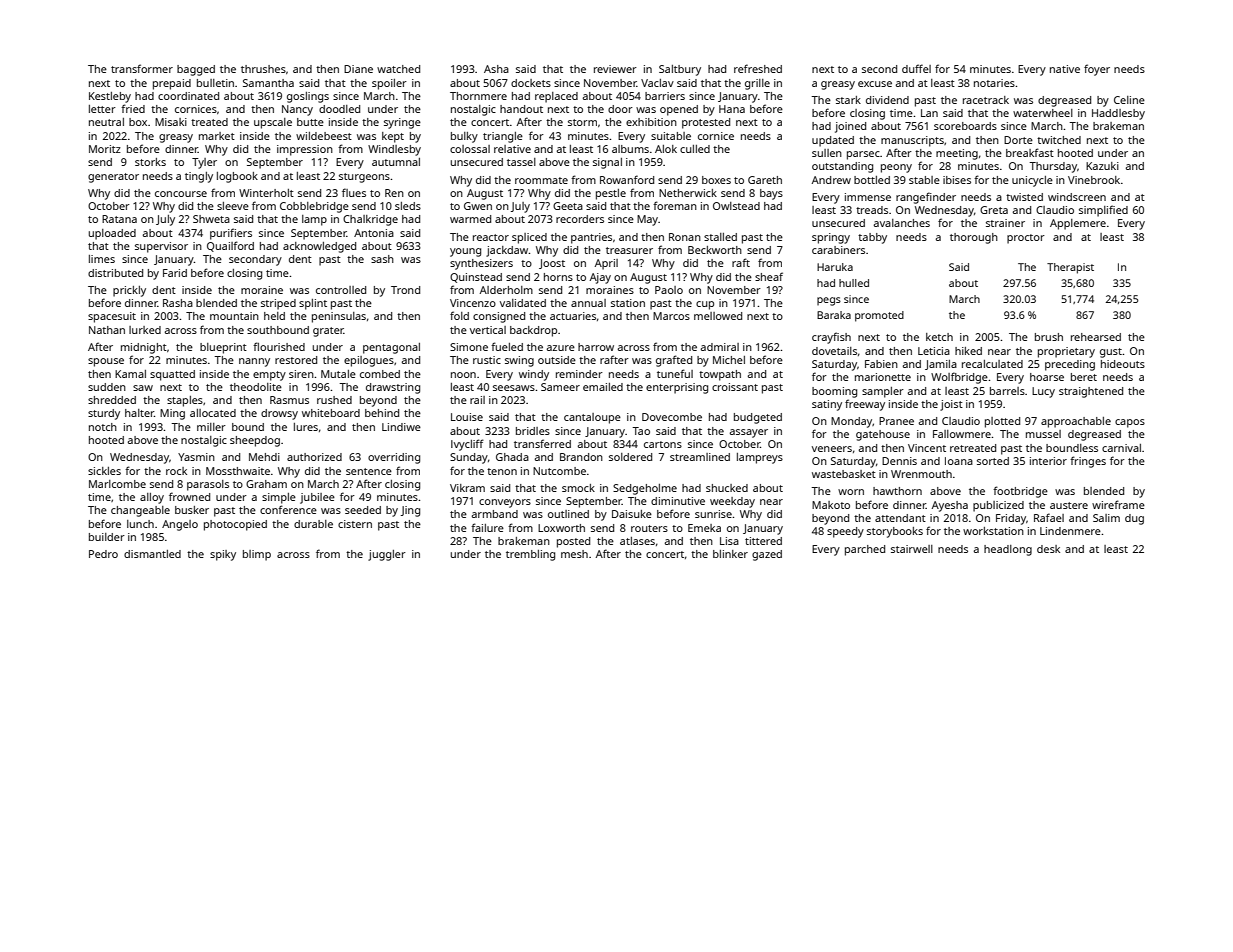 The width and height of the screenshot is (1233, 952). What do you see at coordinates (171, 122) in the screenshot?
I see `Misaki` at bounding box center [171, 122].
